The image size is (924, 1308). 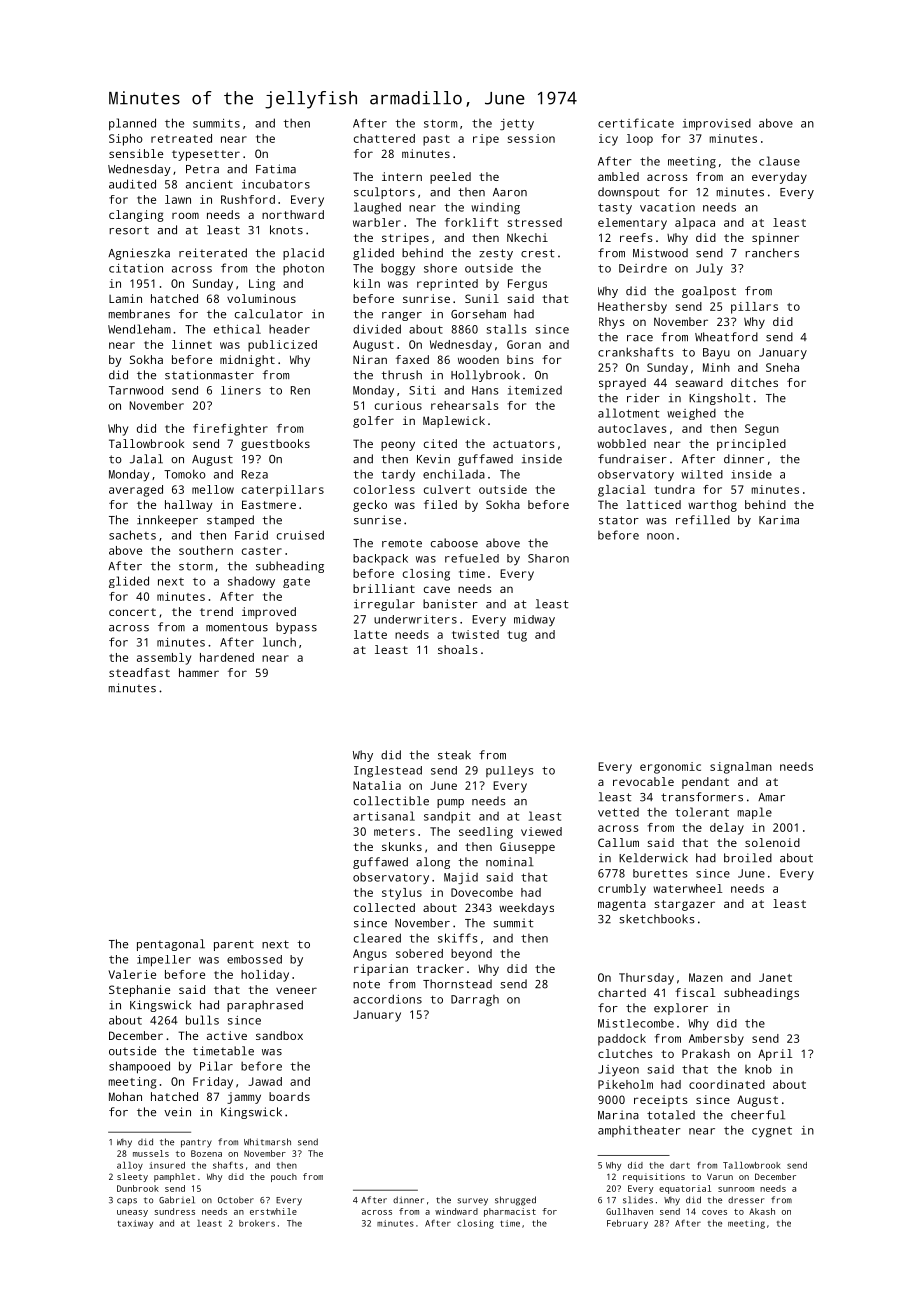 I want to click on windward, so click(x=456, y=1211).
